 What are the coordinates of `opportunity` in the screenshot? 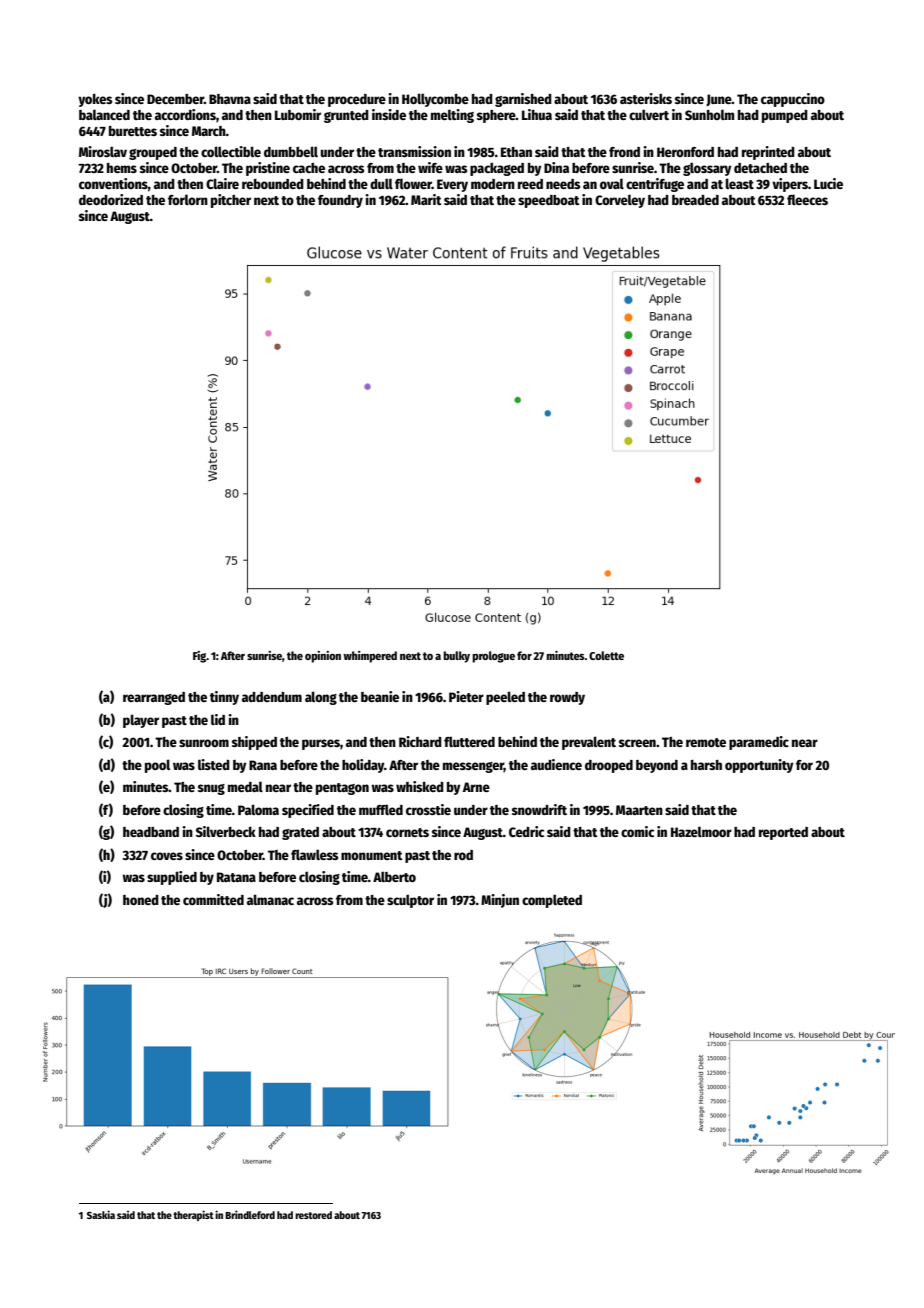 It's located at (759, 766).
